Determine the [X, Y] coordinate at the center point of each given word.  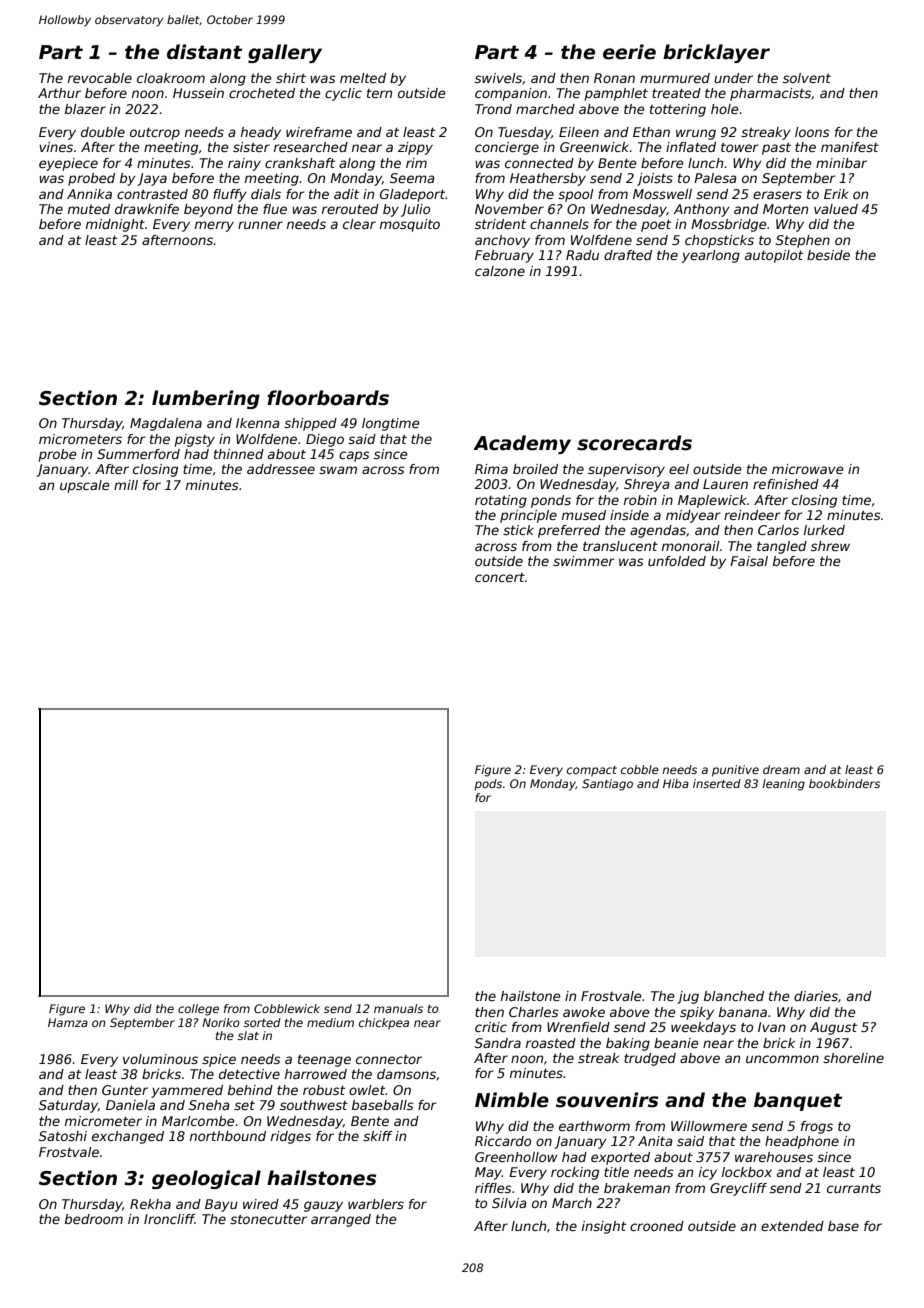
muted [89, 209]
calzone [500, 271]
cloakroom [171, 78]
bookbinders [844, 783]
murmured [675, 78]
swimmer [584, 561]
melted [363, 78]
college [198, 1010]
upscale [85, 486]
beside [828, 255]
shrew [830, 546]
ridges [291, 1137]
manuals [398, 1008]
